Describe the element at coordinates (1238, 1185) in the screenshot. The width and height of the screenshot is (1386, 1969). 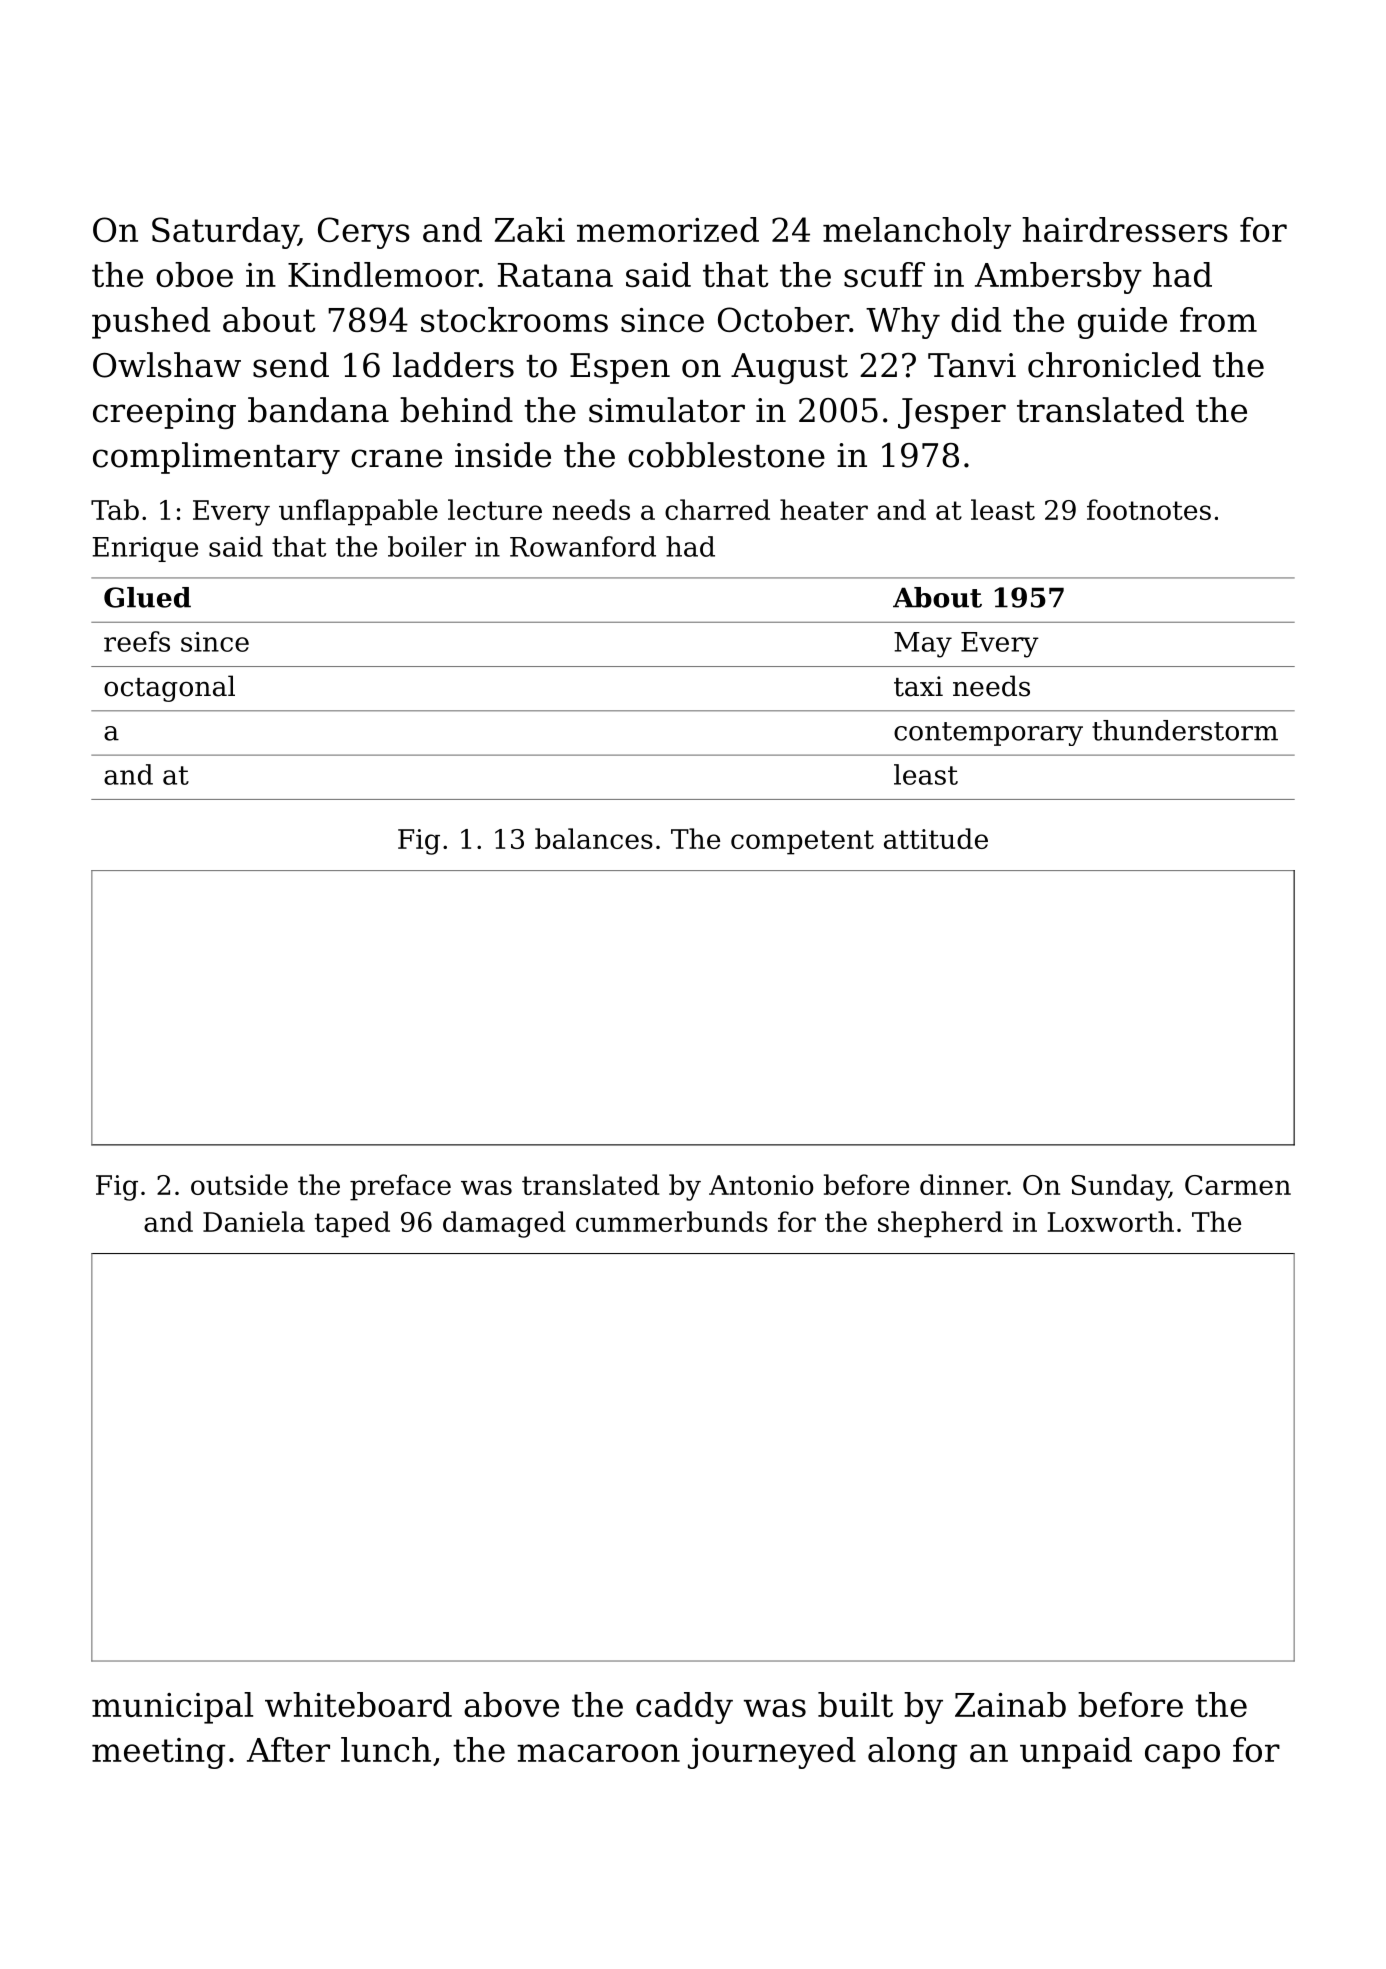
I see `Carmen` at that location.
